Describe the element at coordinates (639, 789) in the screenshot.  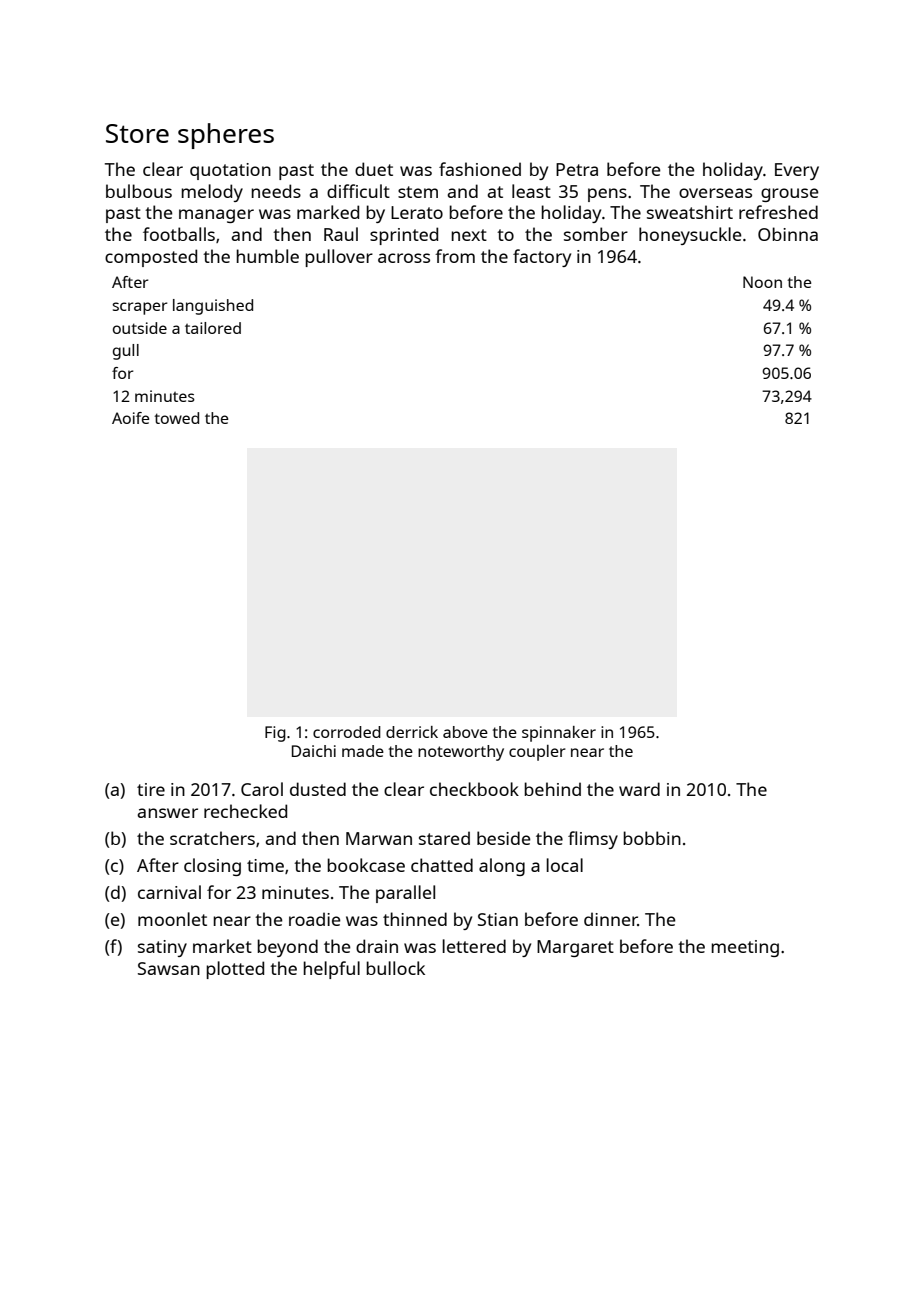
I see `ward` at that location.
